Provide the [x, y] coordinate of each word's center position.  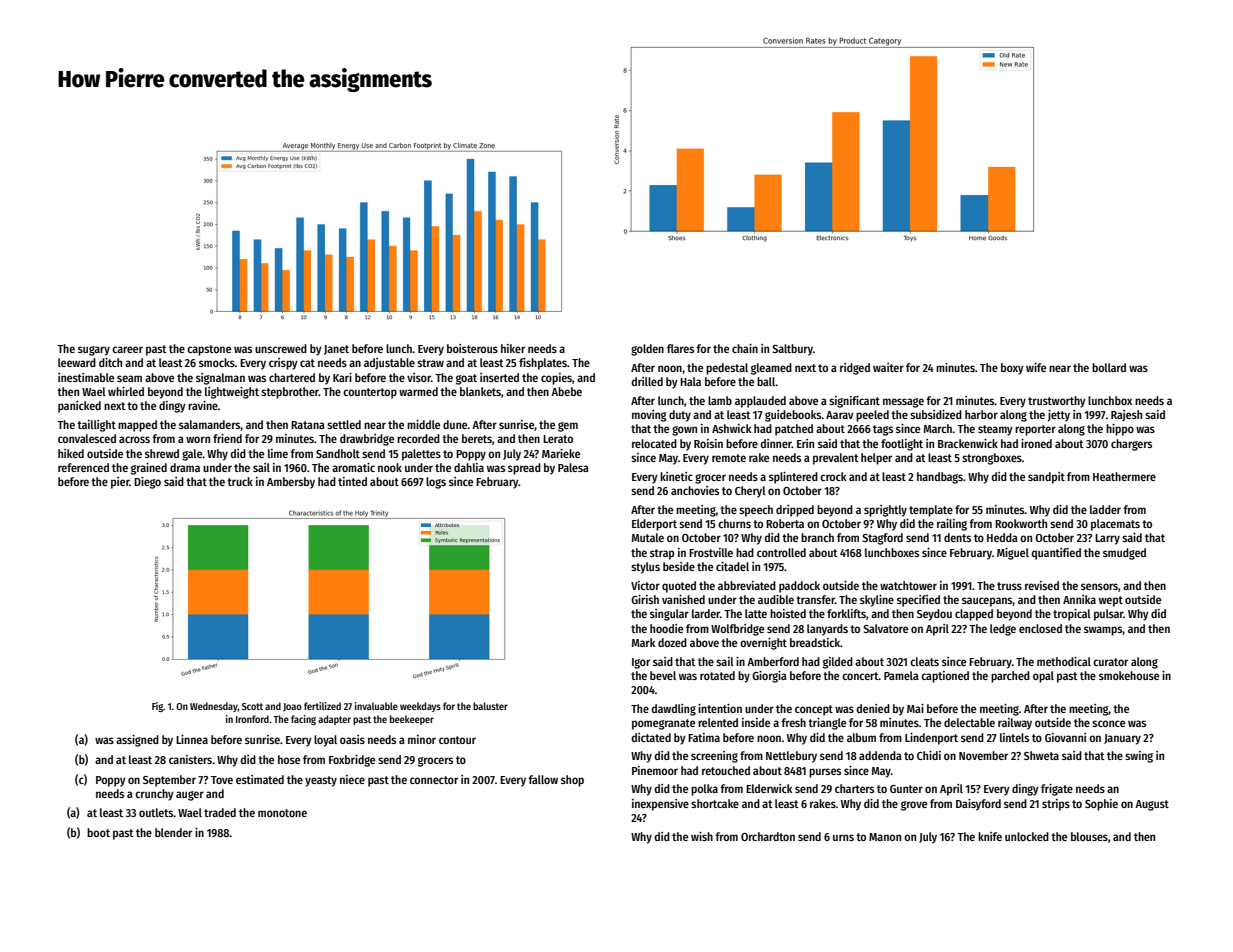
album [861, 737]
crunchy [154, 795]
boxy [1012, 369]
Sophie [1101, 805]
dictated [651, 737]
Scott [252, 706]
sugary [94, 351]
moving [649, 416]
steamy [995, 430]
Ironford [252, 719]
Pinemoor [655, 770]
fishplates [543, 364]
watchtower [908, 585]
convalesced [87, 438]
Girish [645, 599]
